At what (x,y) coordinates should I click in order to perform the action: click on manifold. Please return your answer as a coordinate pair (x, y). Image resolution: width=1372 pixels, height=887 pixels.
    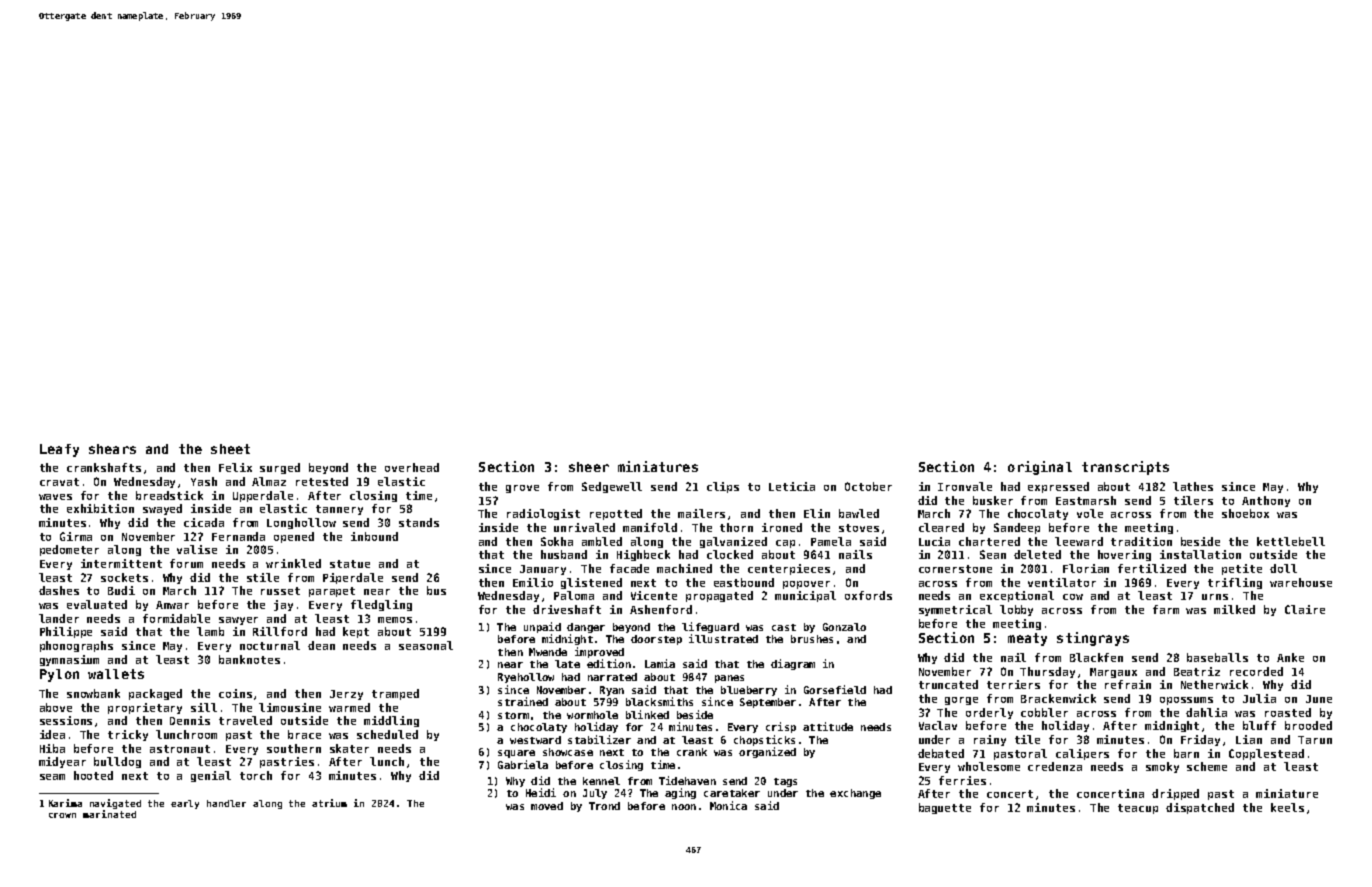
    Looking at the image, I should click on (650, 527).
